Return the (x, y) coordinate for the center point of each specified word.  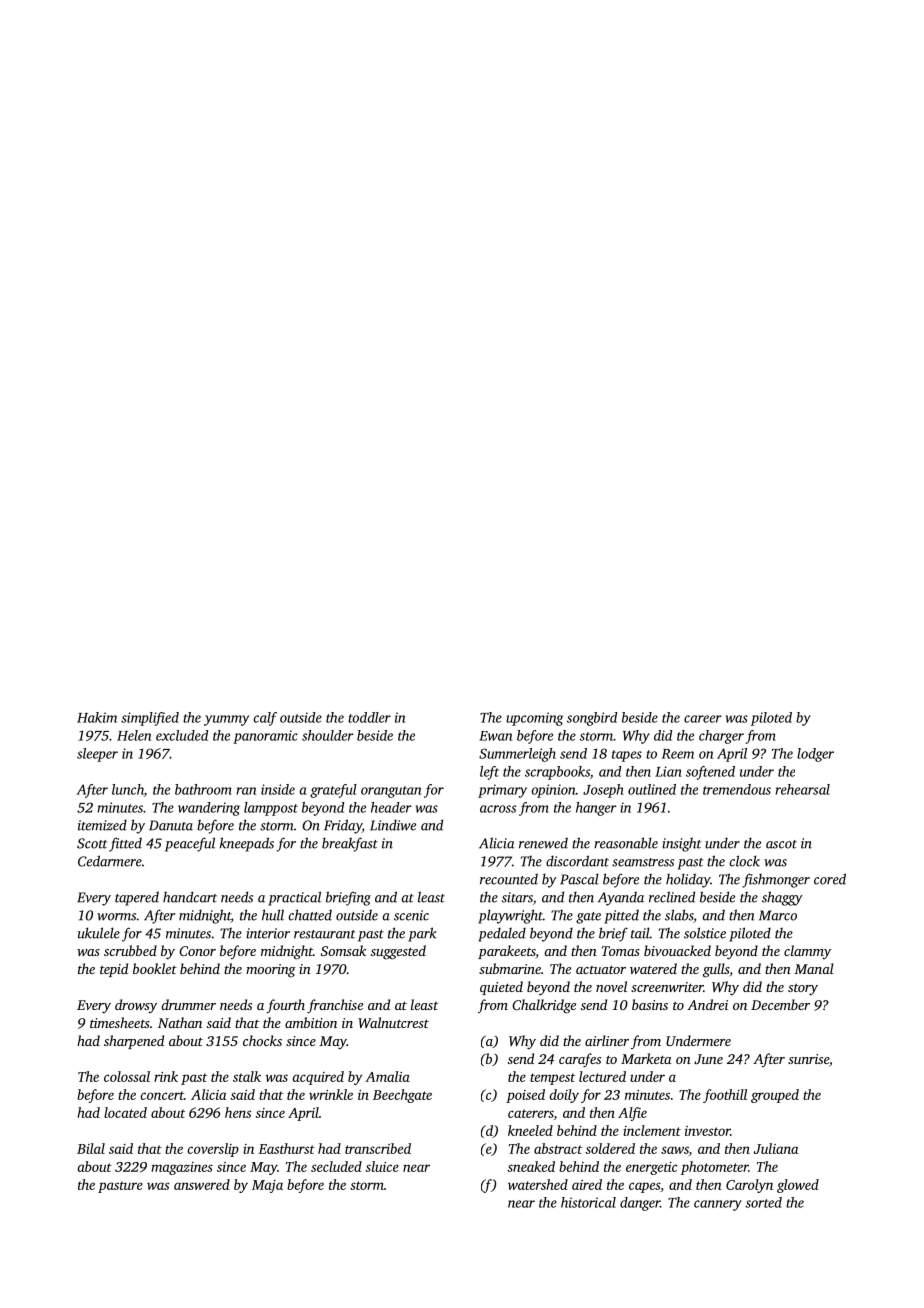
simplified (150, 719)
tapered (137, 898)
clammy (807, 952)
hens (238, 1112)
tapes (627, 756)
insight (681, 844)
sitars (517, 897)
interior (268, 933)
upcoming (534, 719)
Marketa (646, 1058)
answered (202, 1184)
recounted (509, 879)
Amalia (387, 1076)
